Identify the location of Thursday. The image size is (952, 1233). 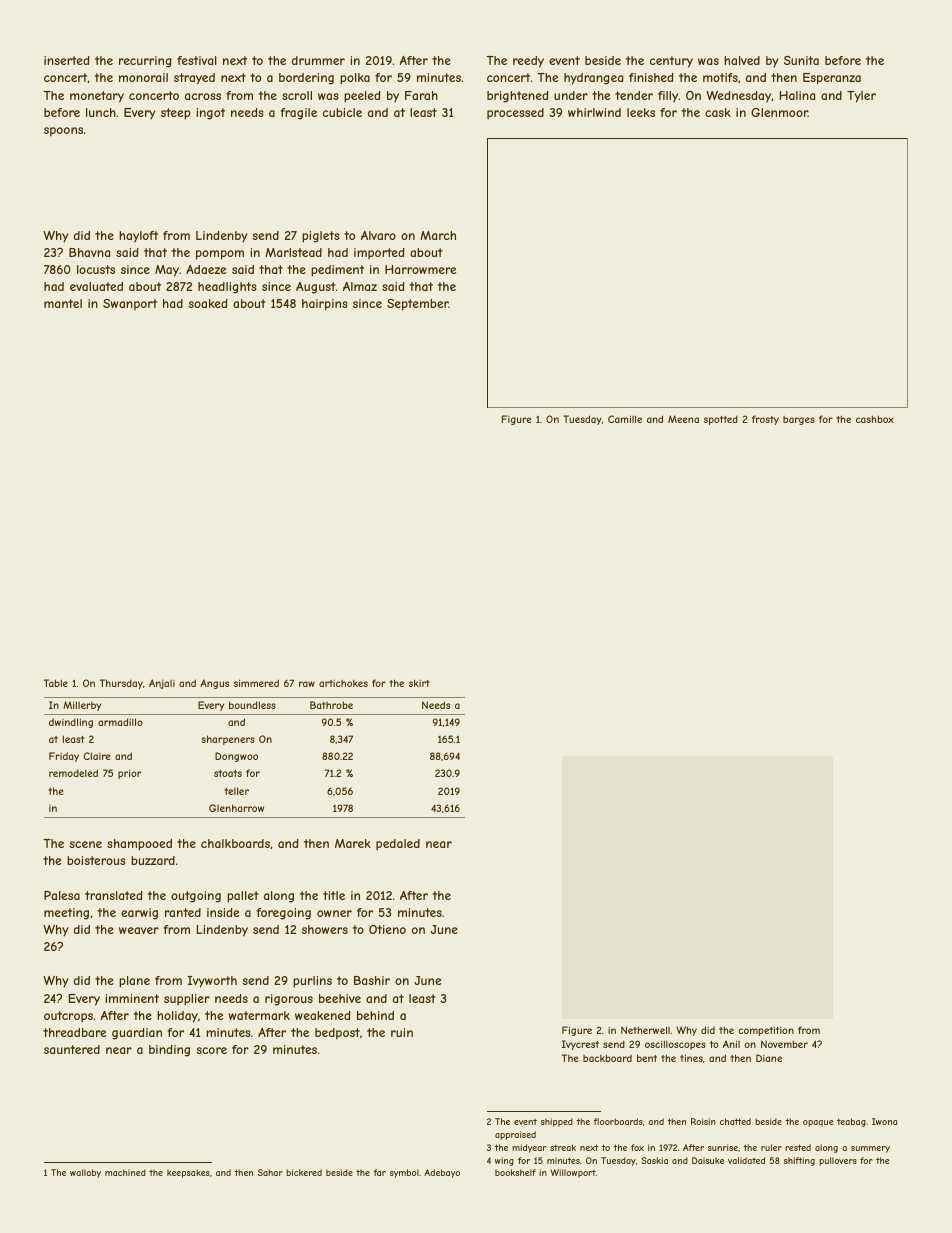
(121, 684).
